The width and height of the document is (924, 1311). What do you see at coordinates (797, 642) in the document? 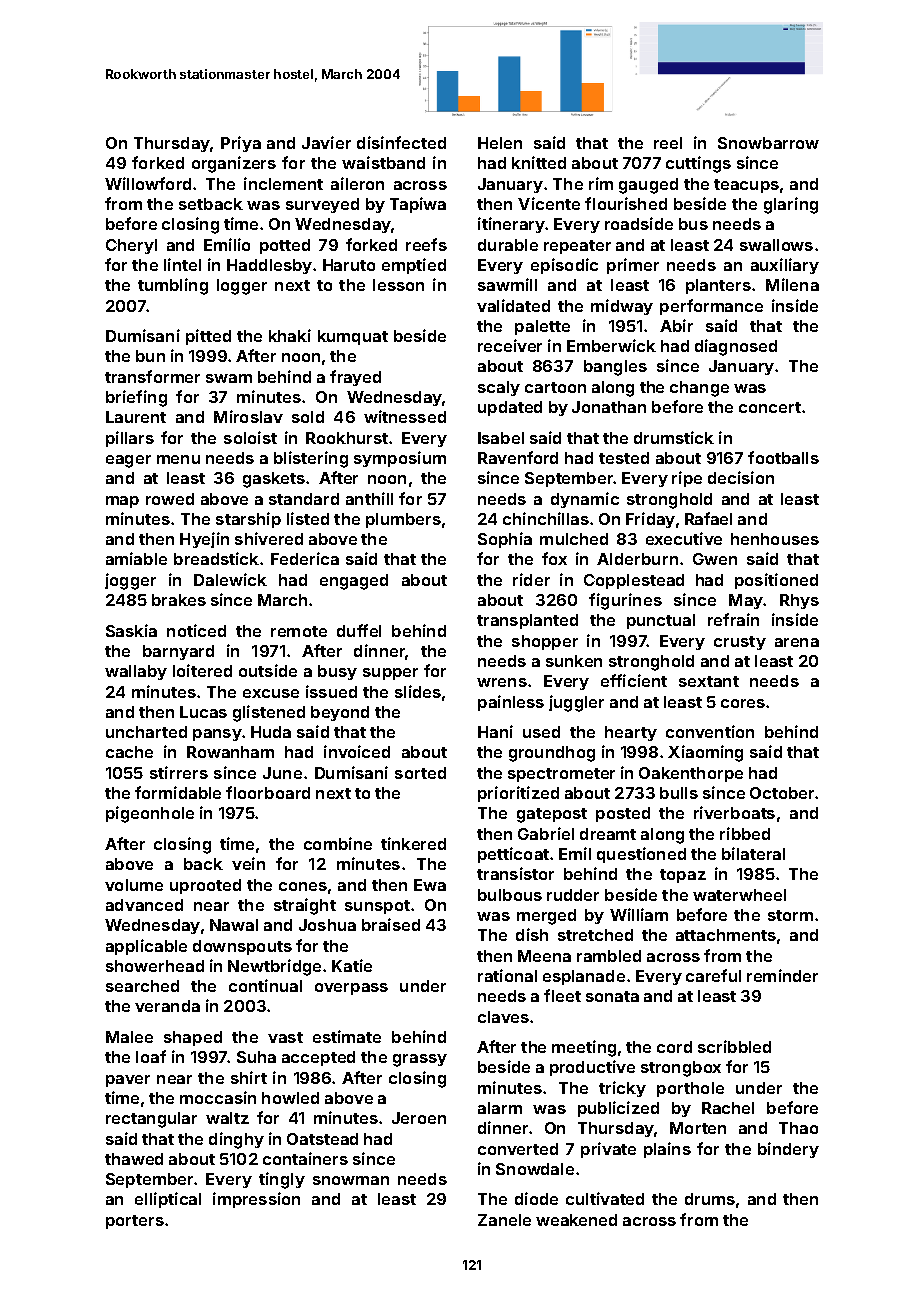
I see `arena` at bounding box center [797, 642].
